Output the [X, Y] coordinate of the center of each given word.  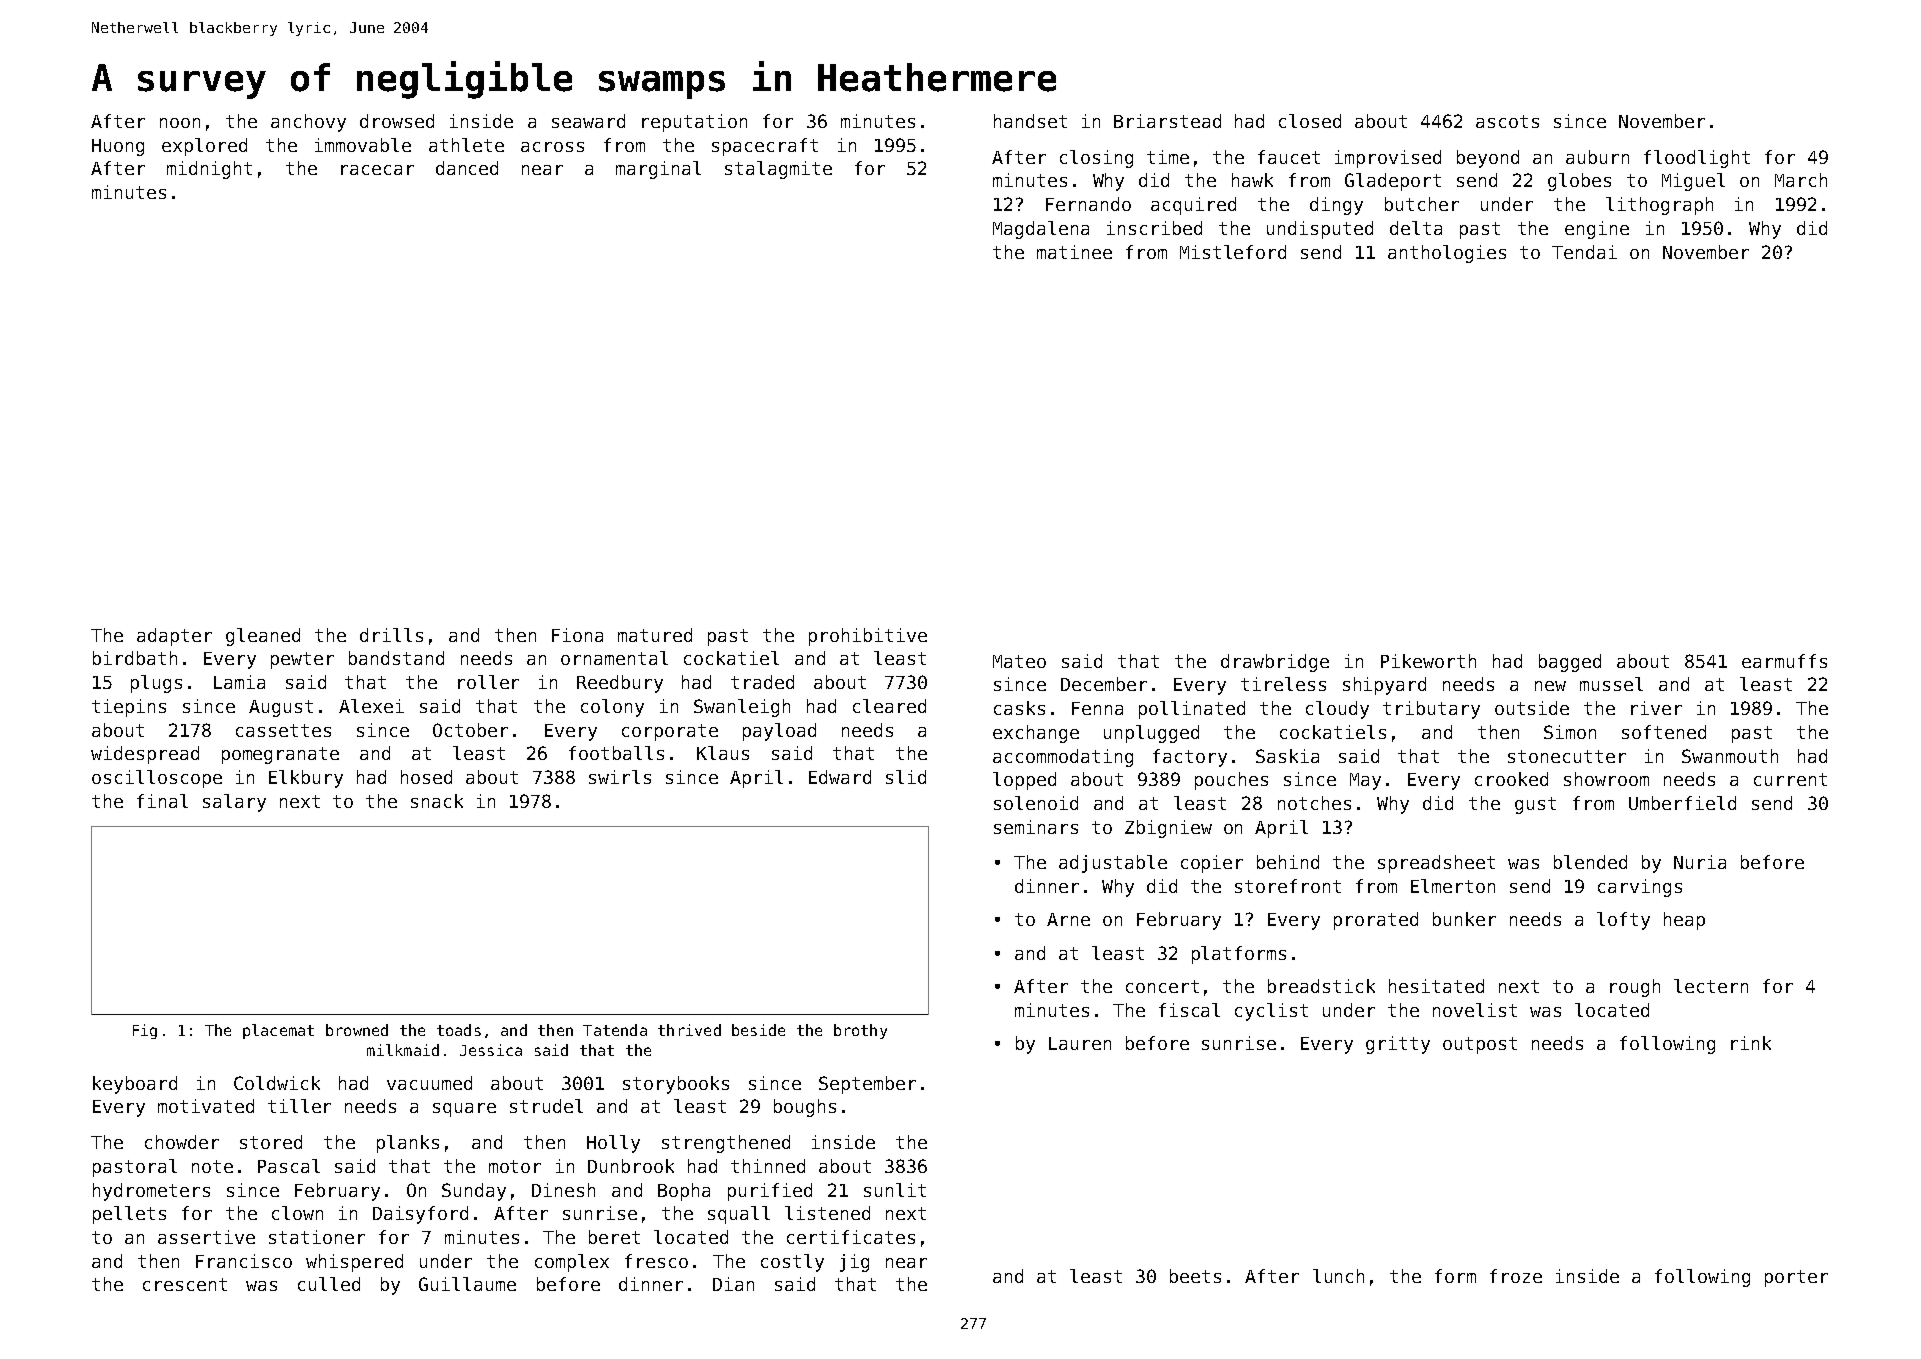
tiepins [129, 708]
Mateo [1019, 661]
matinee [1074, 252]
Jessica [491, 1050]
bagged [1570, 663]
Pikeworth [1428, 661]
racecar [377, 170]
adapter [174, 637]
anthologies [1447, 254]
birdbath [135, 658]
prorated [1376, 921]
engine [1597, 230]
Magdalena [1041, 230]
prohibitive [868, 637]
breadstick [1321, 986]
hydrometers [151, 1192]
